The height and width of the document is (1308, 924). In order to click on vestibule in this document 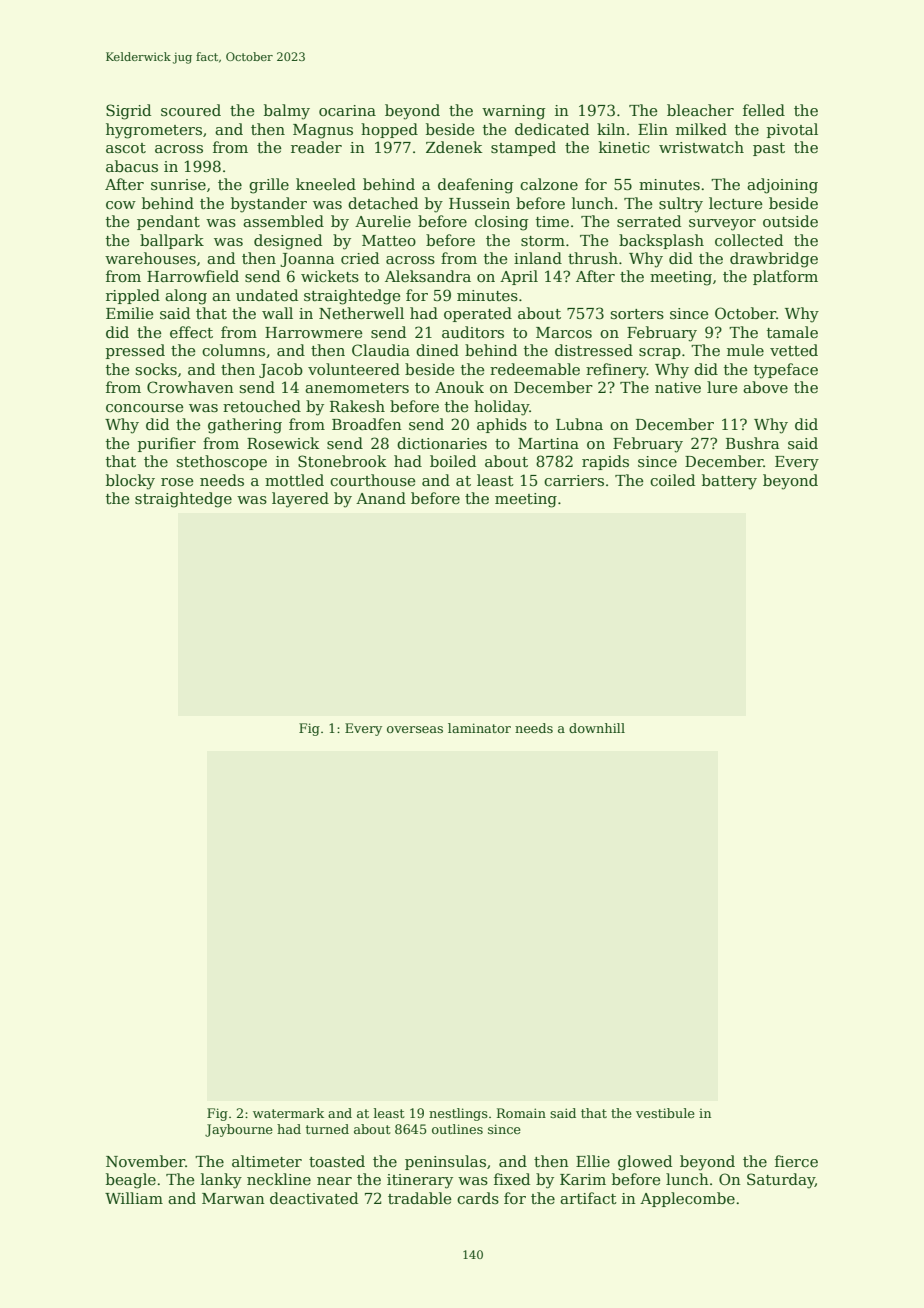, I will do `click(665, 1113)`.
